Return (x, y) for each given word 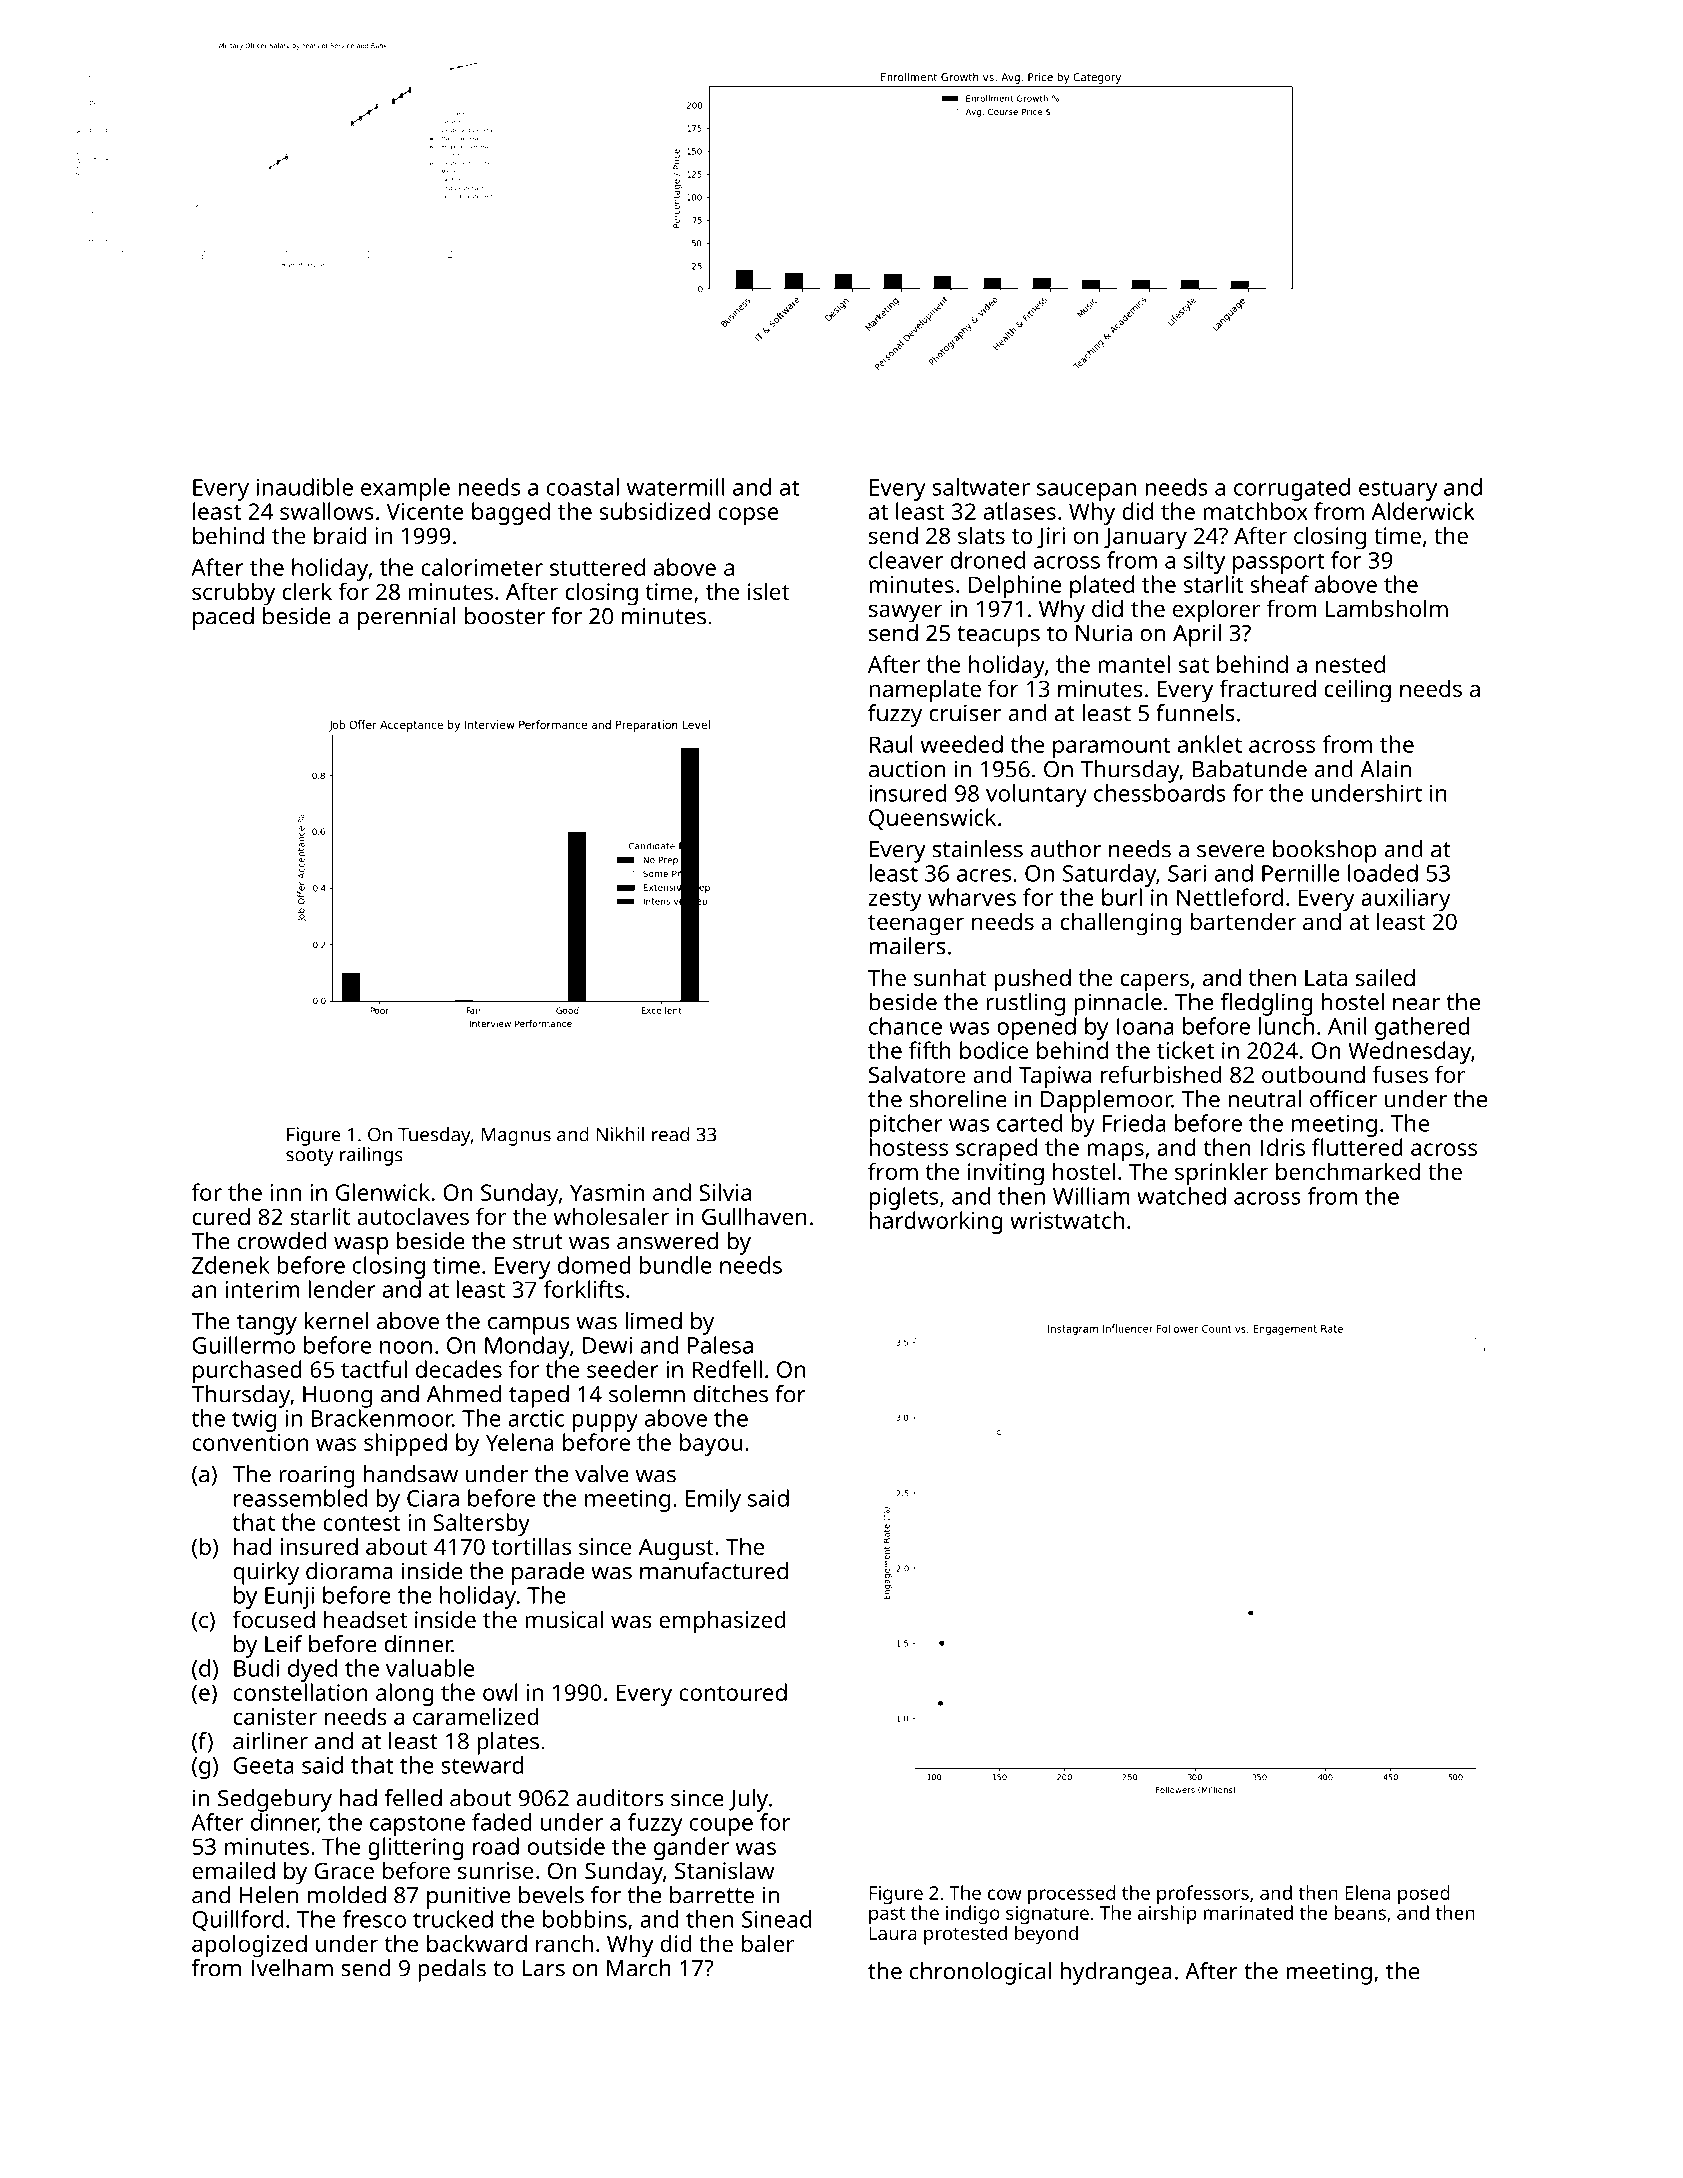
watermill (675, 487)
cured (221, 1216)
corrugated (1292, 489)
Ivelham (292, 1968)
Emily (713, 1500)
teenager (916, 925)
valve (602, 1474)
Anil (1347, 1026)
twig (254, 1421)
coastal (583, 487)
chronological (980, 1973)
